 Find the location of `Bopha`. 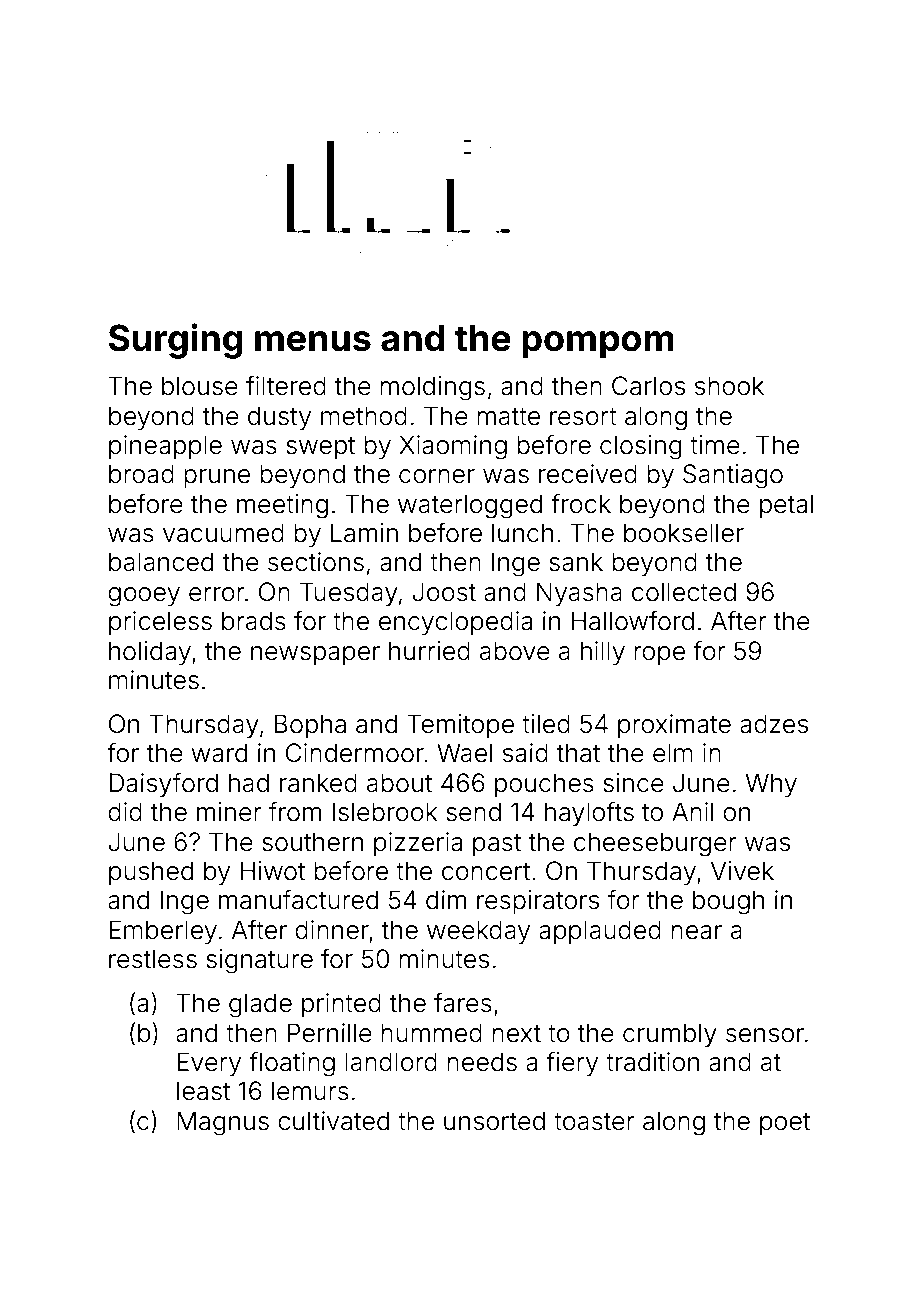

Bopha is located at coordinates (310, 726).
